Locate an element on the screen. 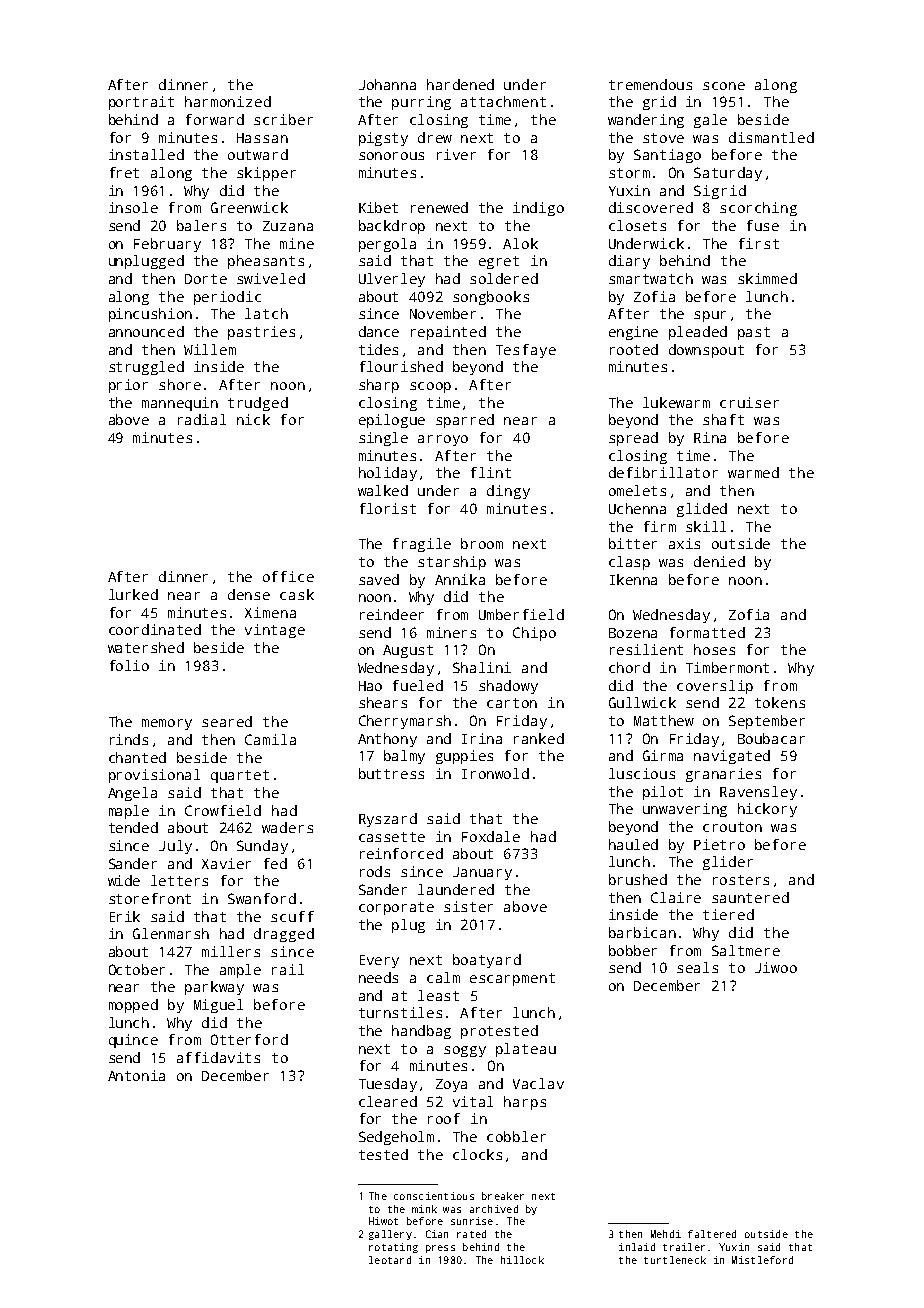 Image resolution: width=924 pixels, height=1308 pixels. quartet is located at coordinates (240, 776).
